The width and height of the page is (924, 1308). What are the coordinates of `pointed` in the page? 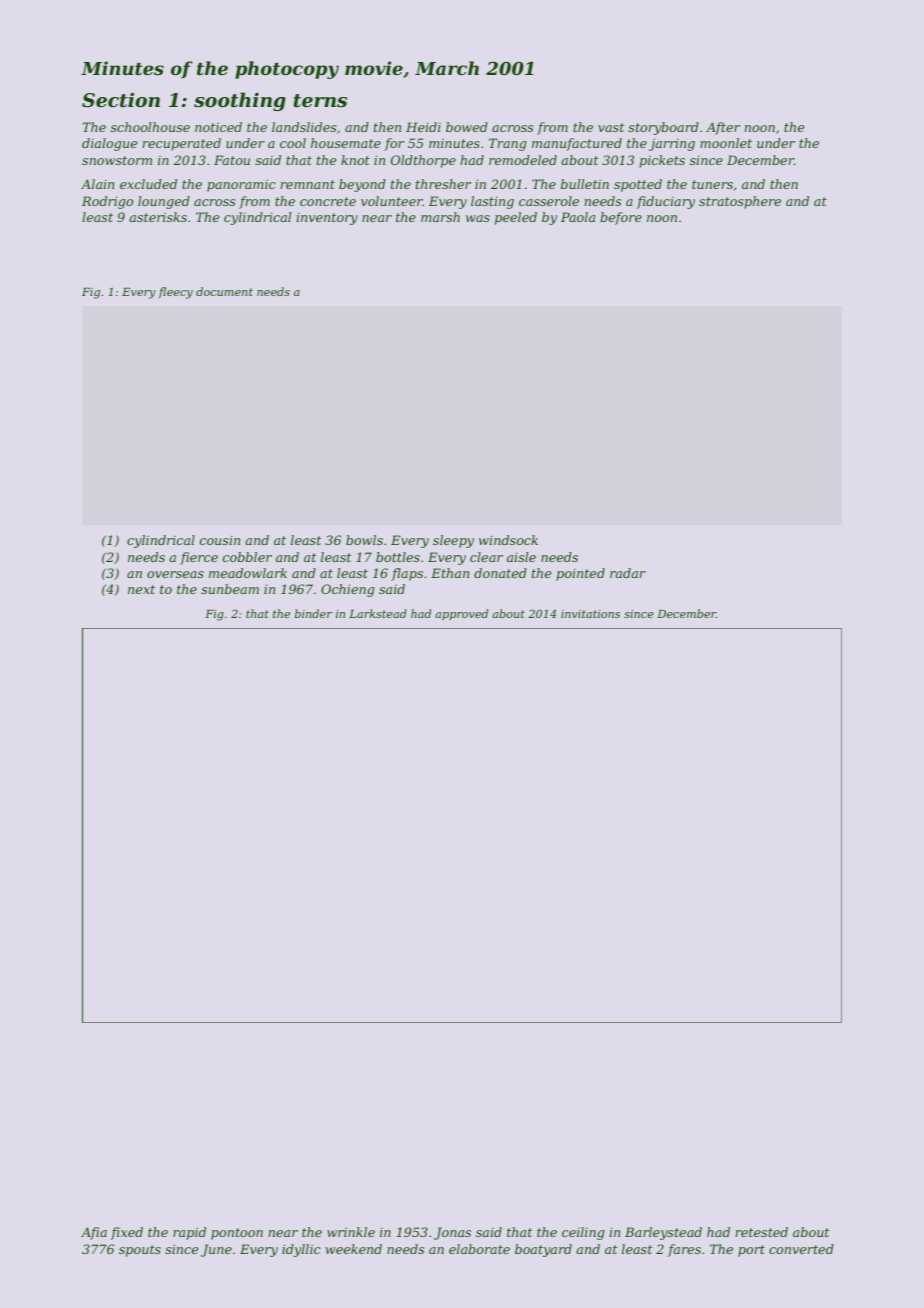 It's located at (580, 574).
